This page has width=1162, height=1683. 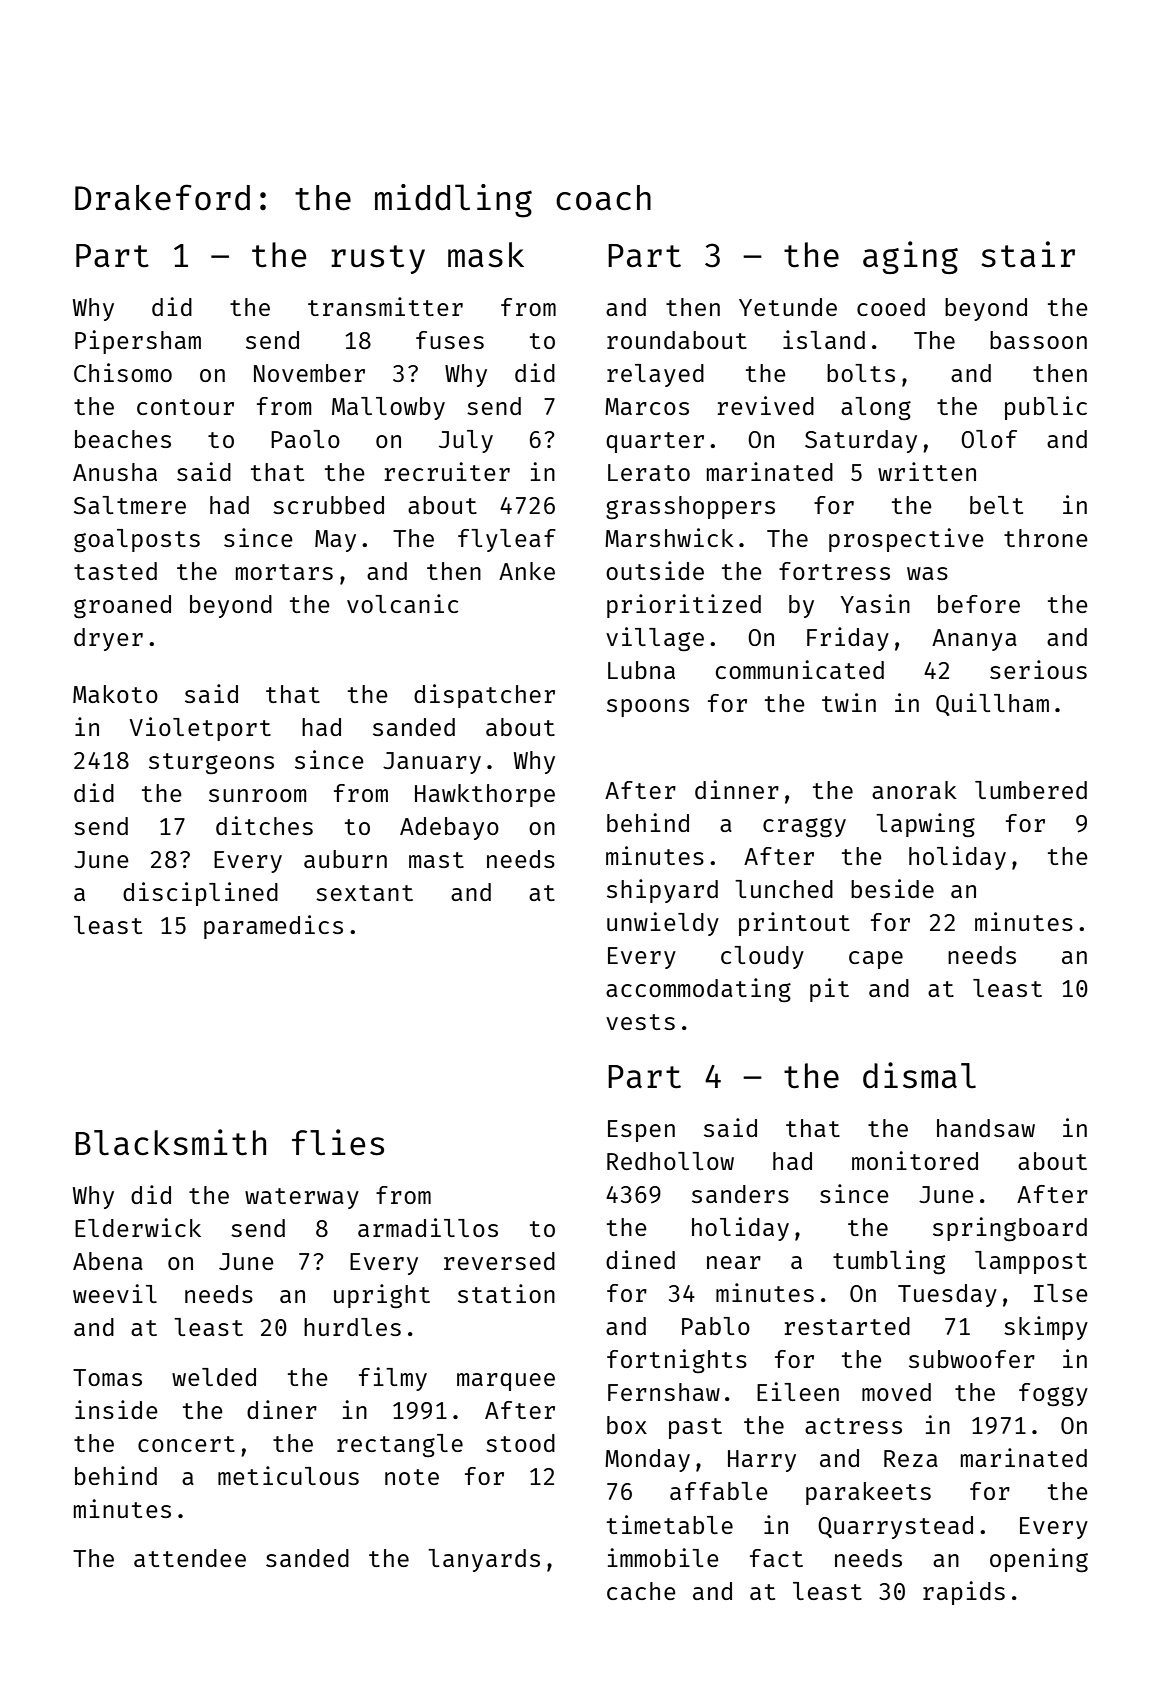 What do you see at coordinates (698, 990) in the page?
I see `accommodating` at bounding box center [698, 990].
